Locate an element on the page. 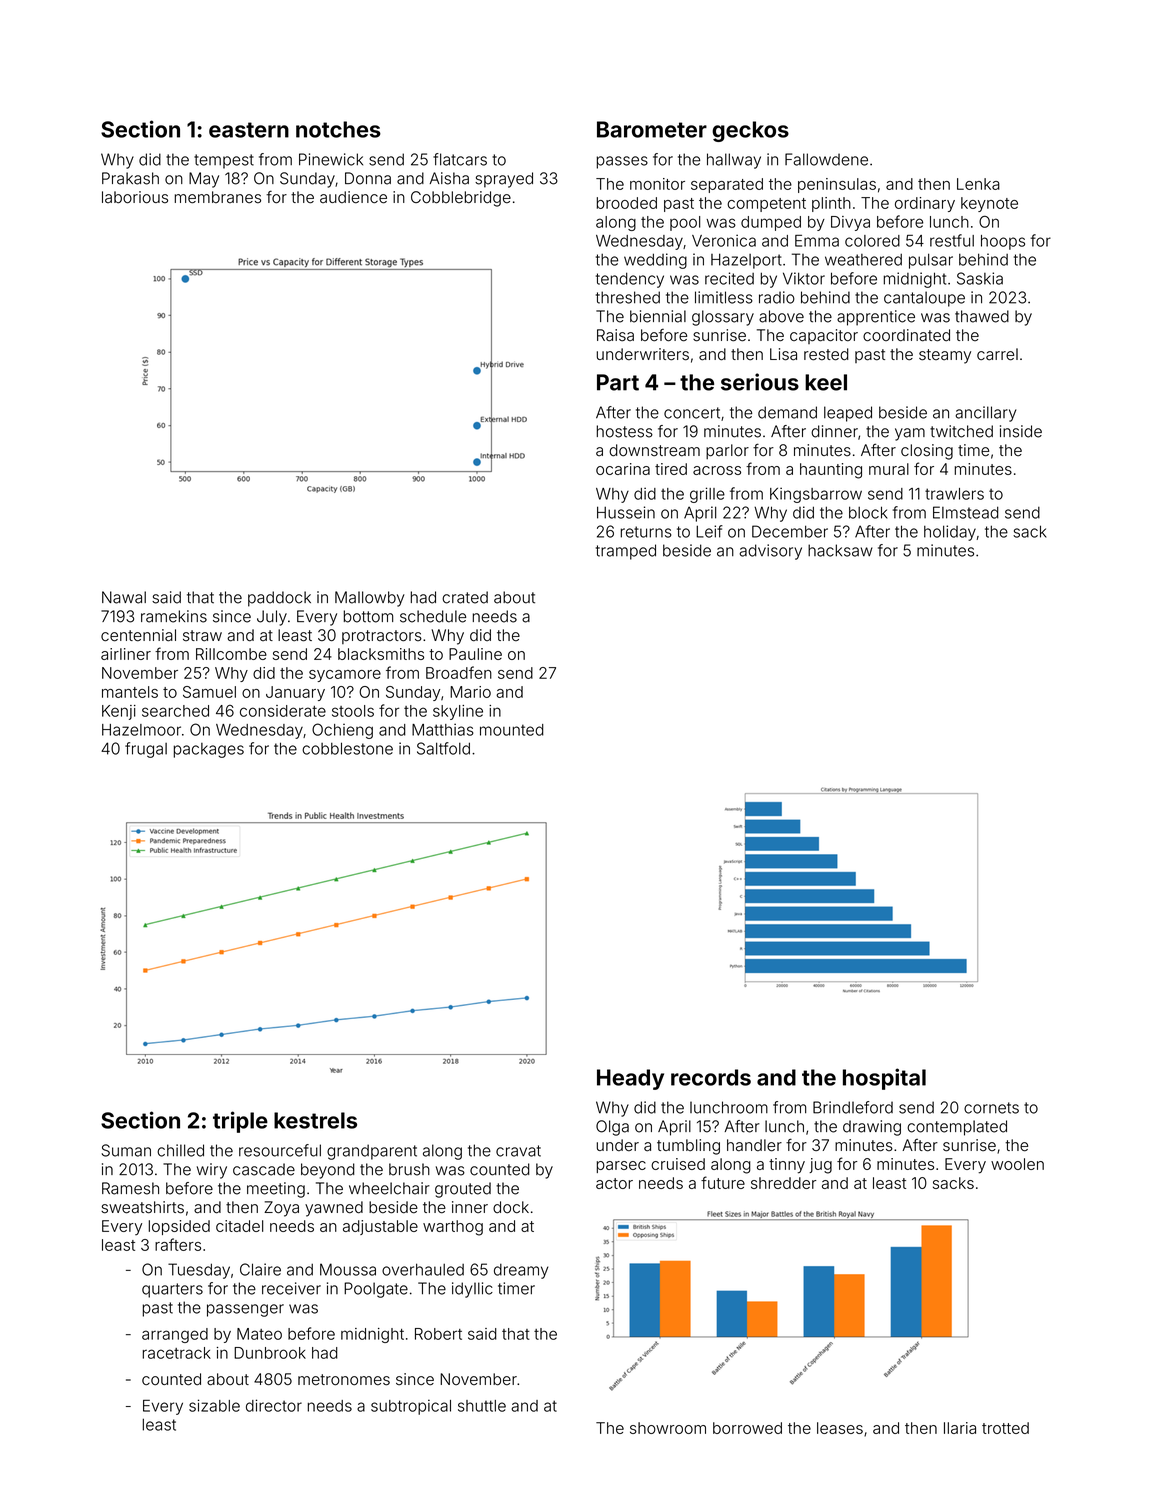 The height and width of the document is (1493, 1154). Mallowby is located at coordinates (370, 599).
